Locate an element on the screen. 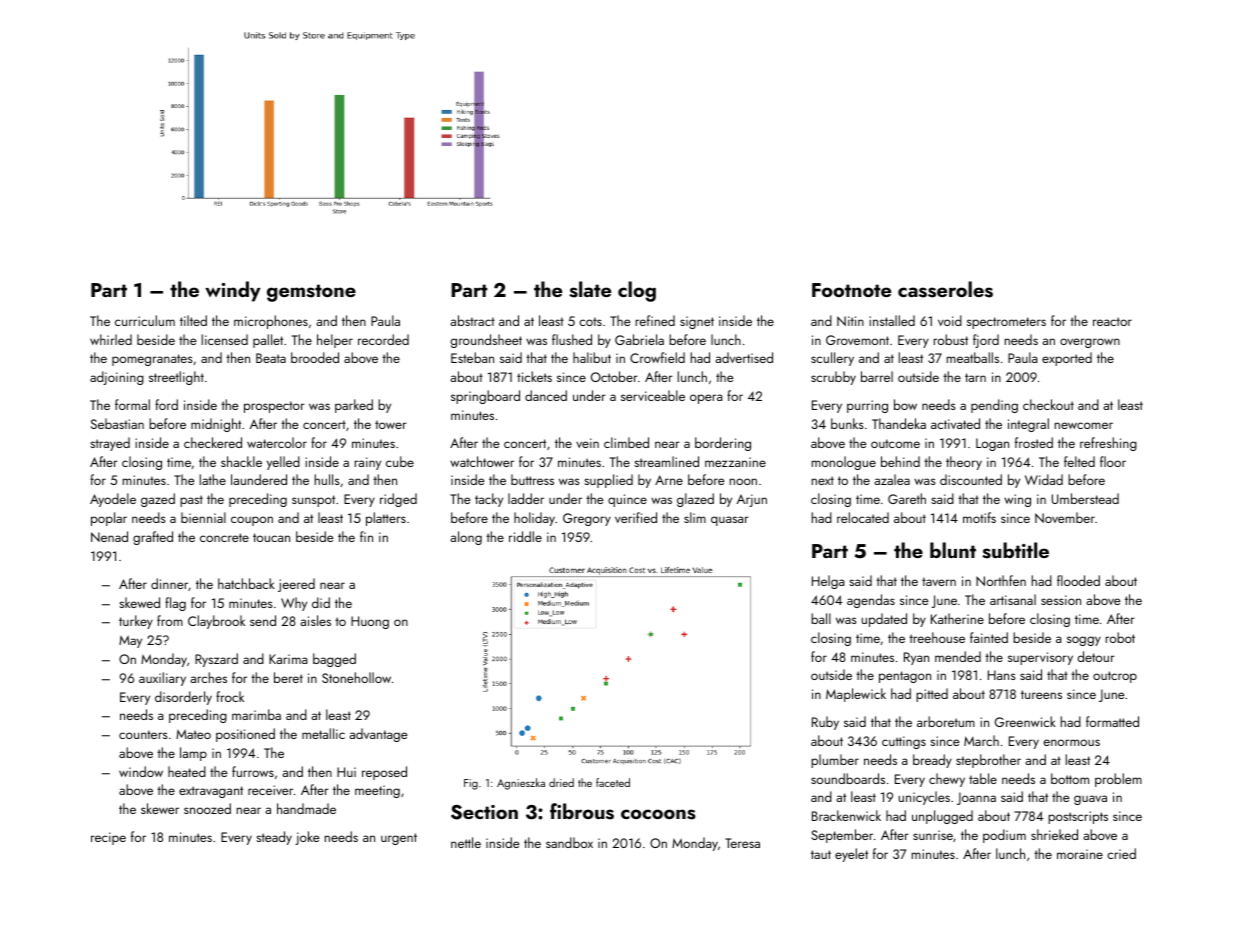  sandbox is located at coordinates (569, 842).
